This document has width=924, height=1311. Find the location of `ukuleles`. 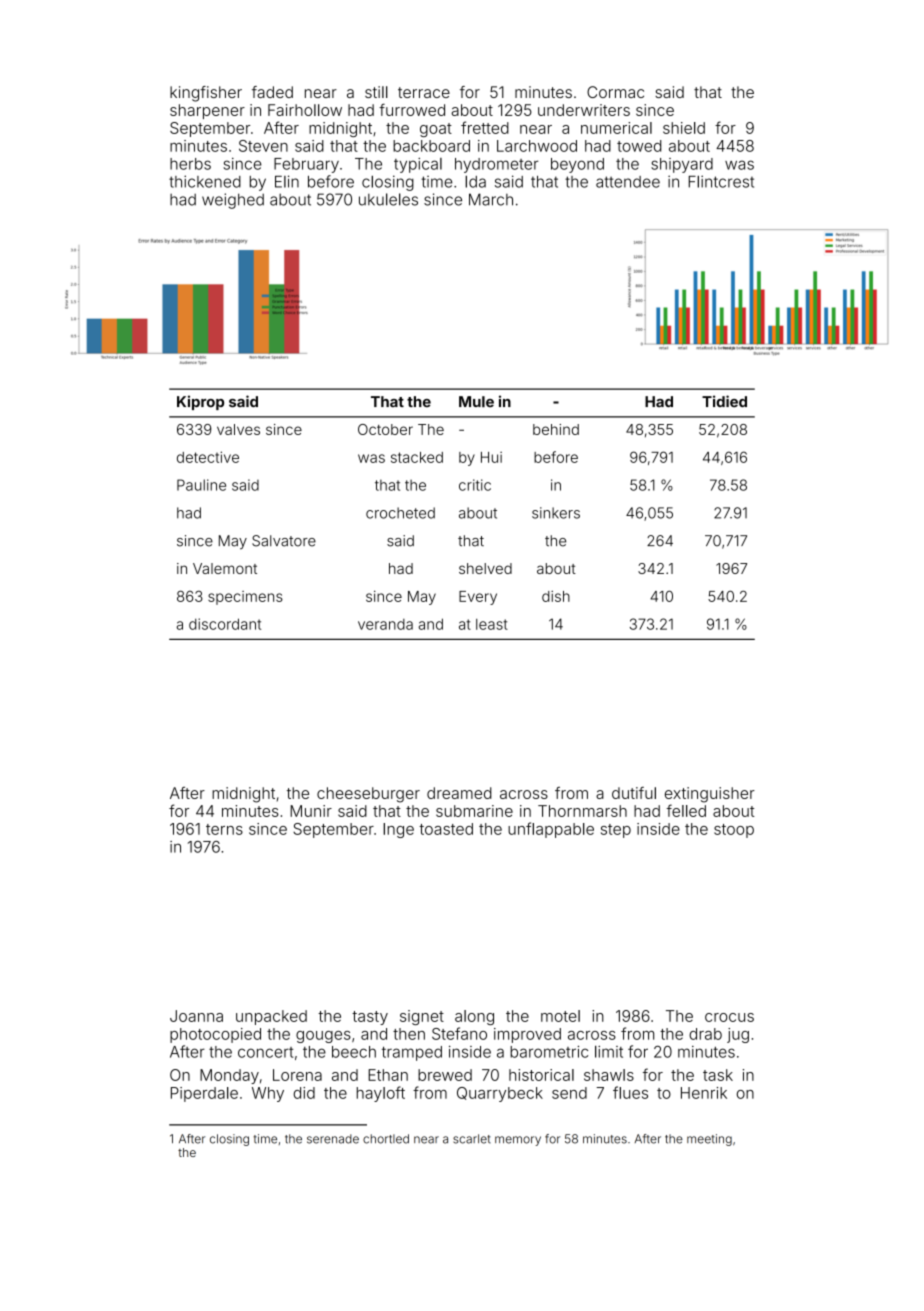

ukuleles is located at coordinates (388, 199).
